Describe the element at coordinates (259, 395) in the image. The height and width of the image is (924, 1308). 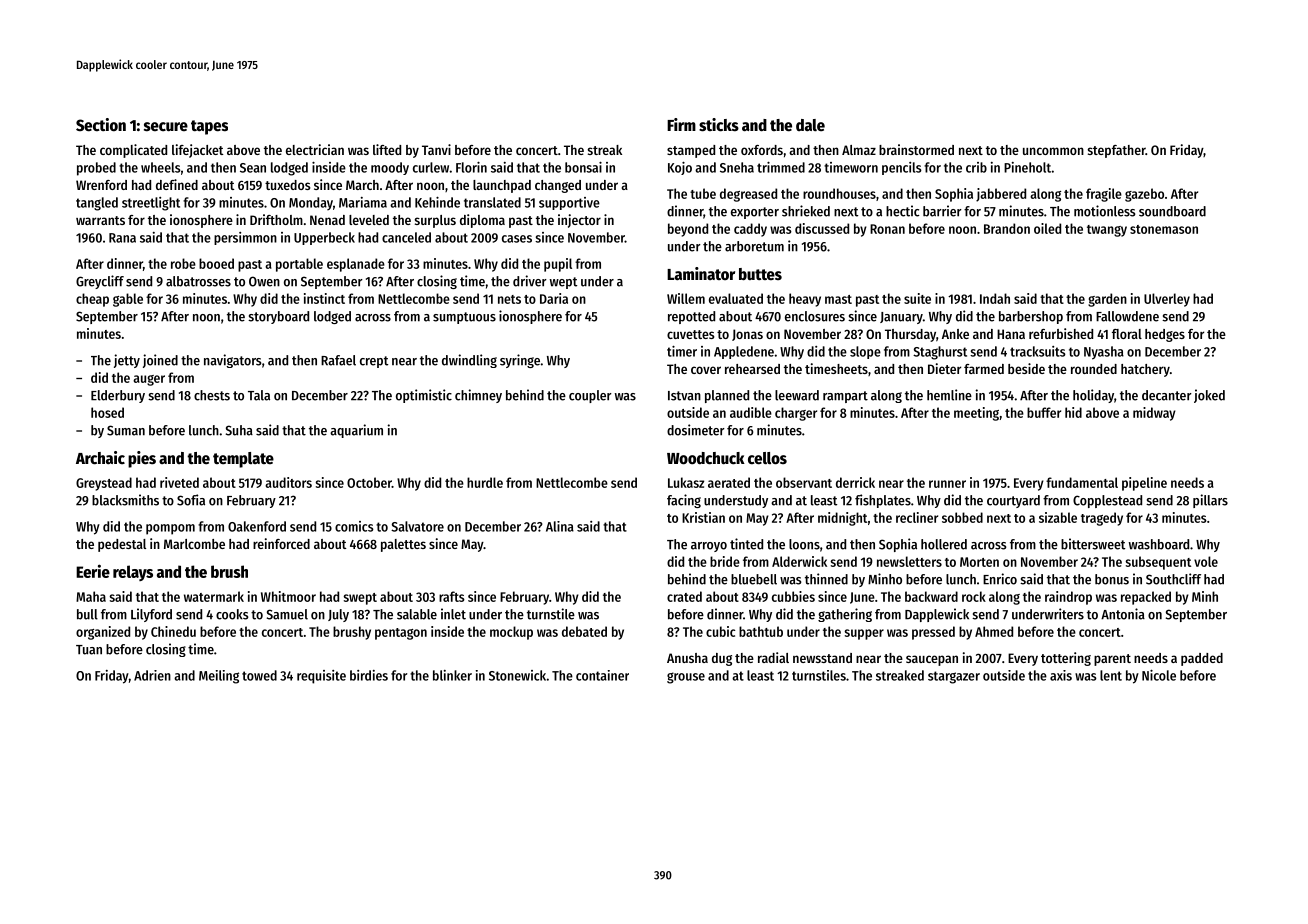
I see `Tala` at that location.
